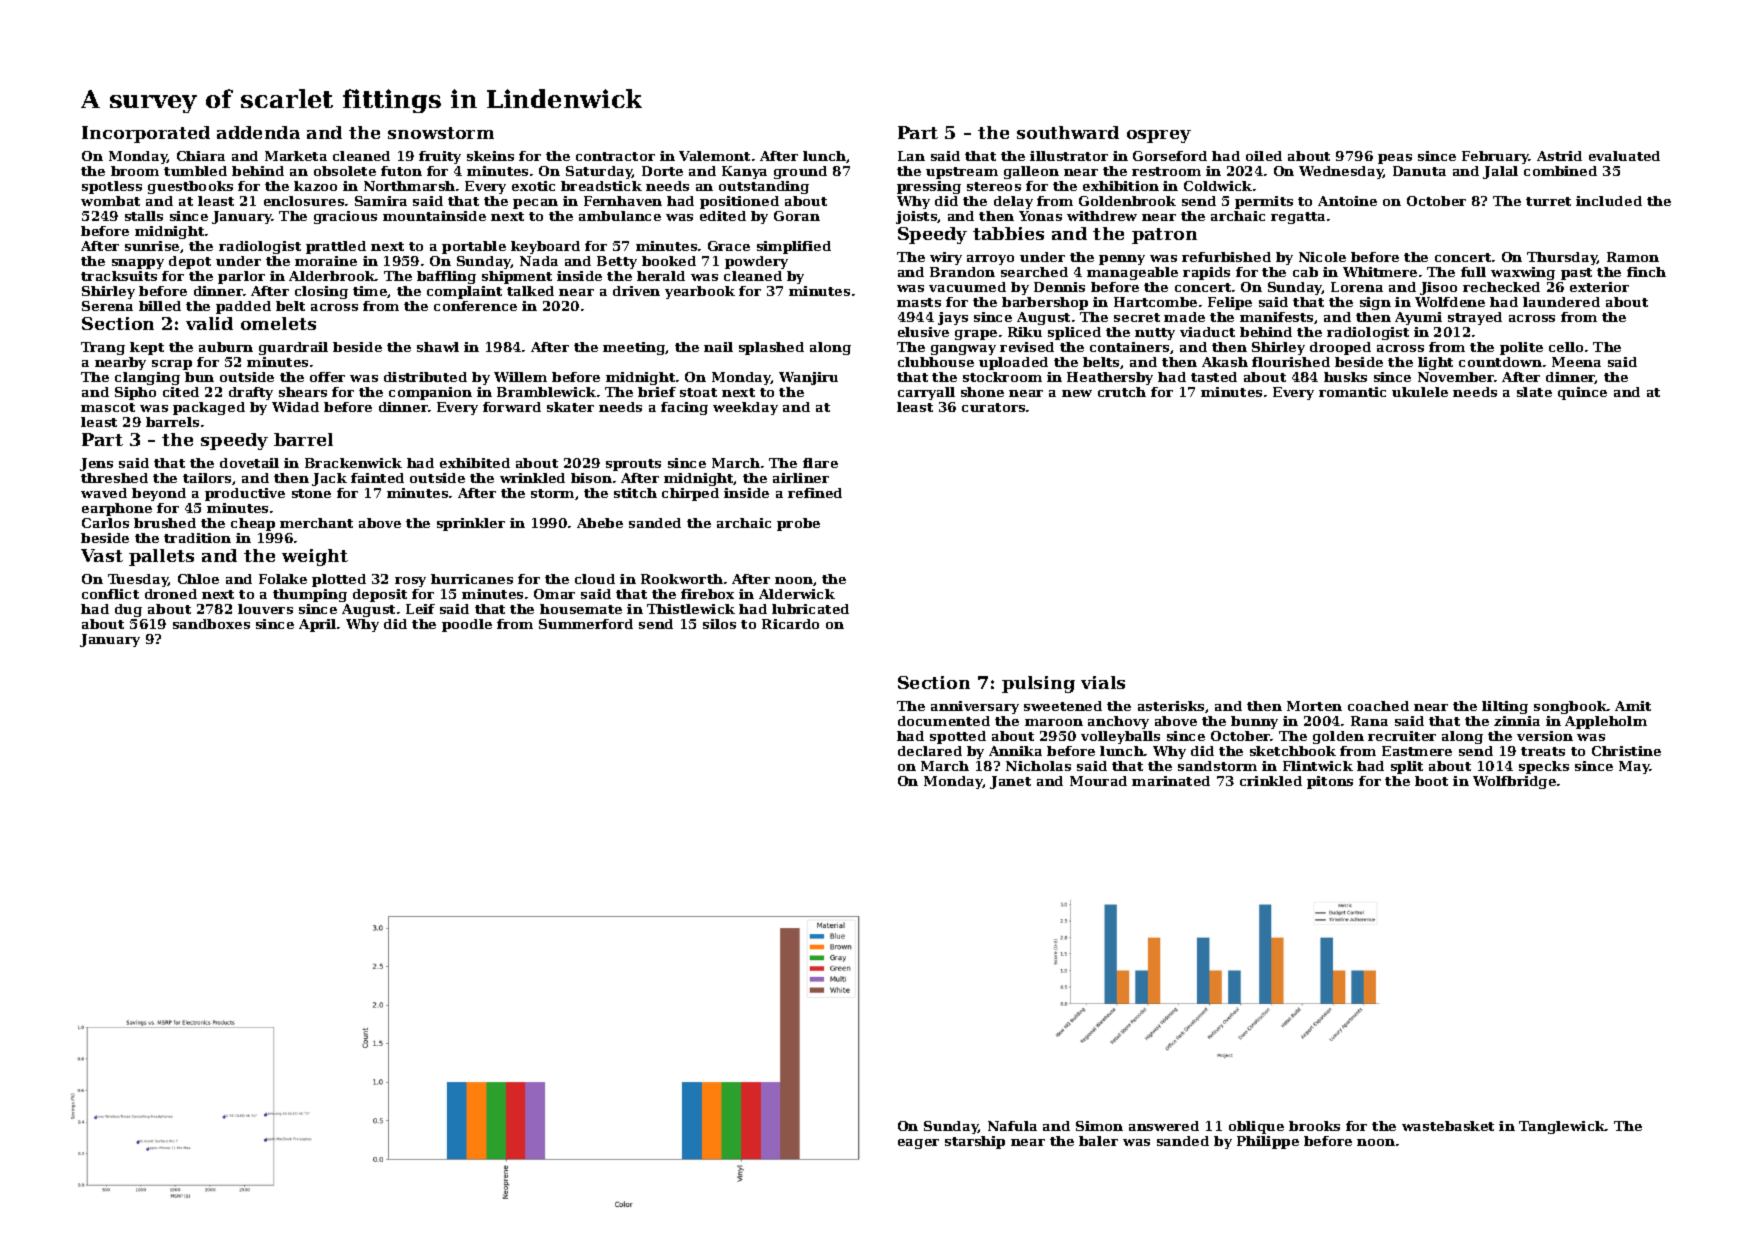  What do you see at coordinates (1012, 1126) in the screenshot?
I see `Nafula` at bounding box center [1012, 1126].
